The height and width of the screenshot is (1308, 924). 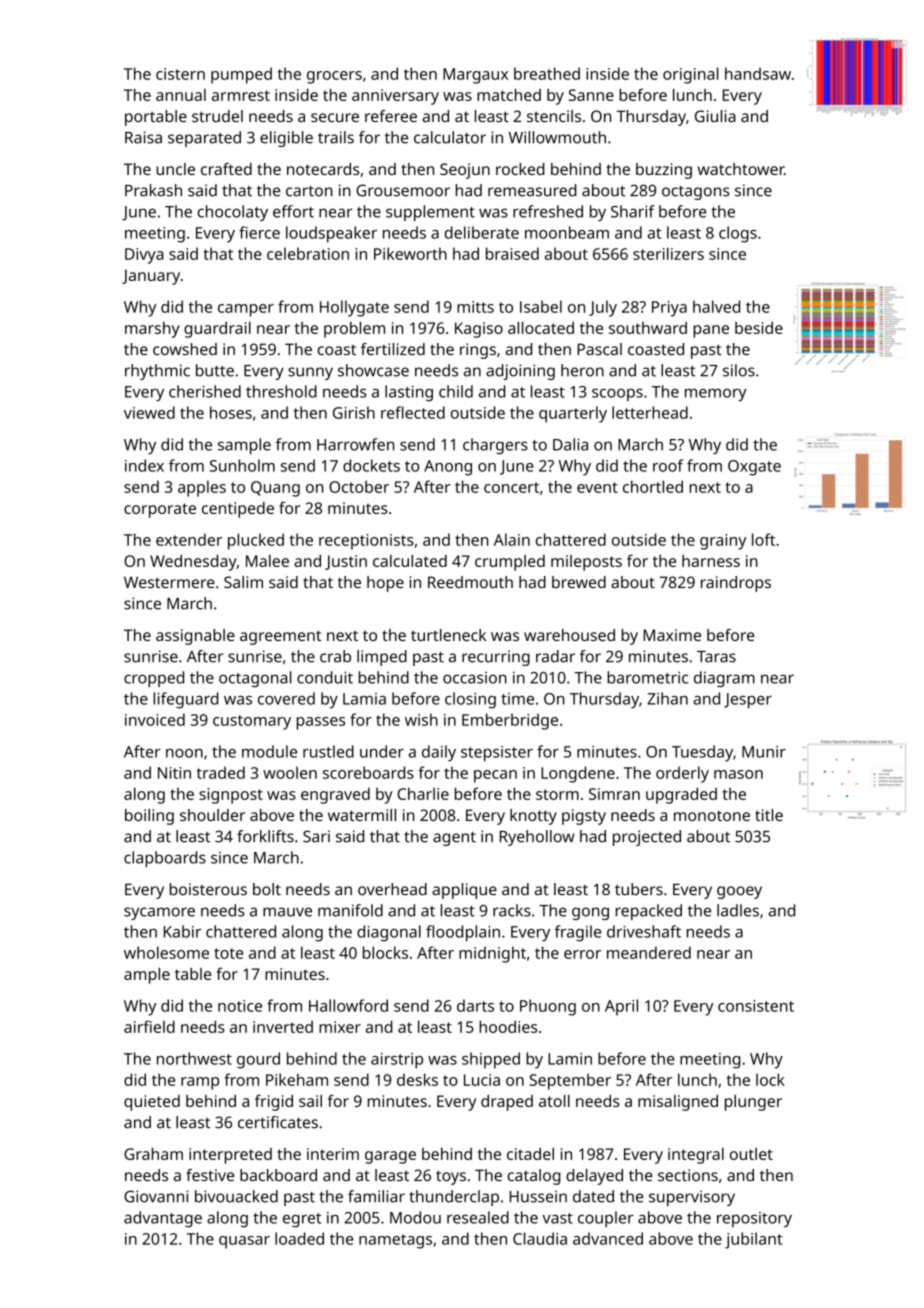 What do you see at coordinates (156, 1196) in the screenshot?
I see `Giovanni` at bounding box center [156, 1196].
